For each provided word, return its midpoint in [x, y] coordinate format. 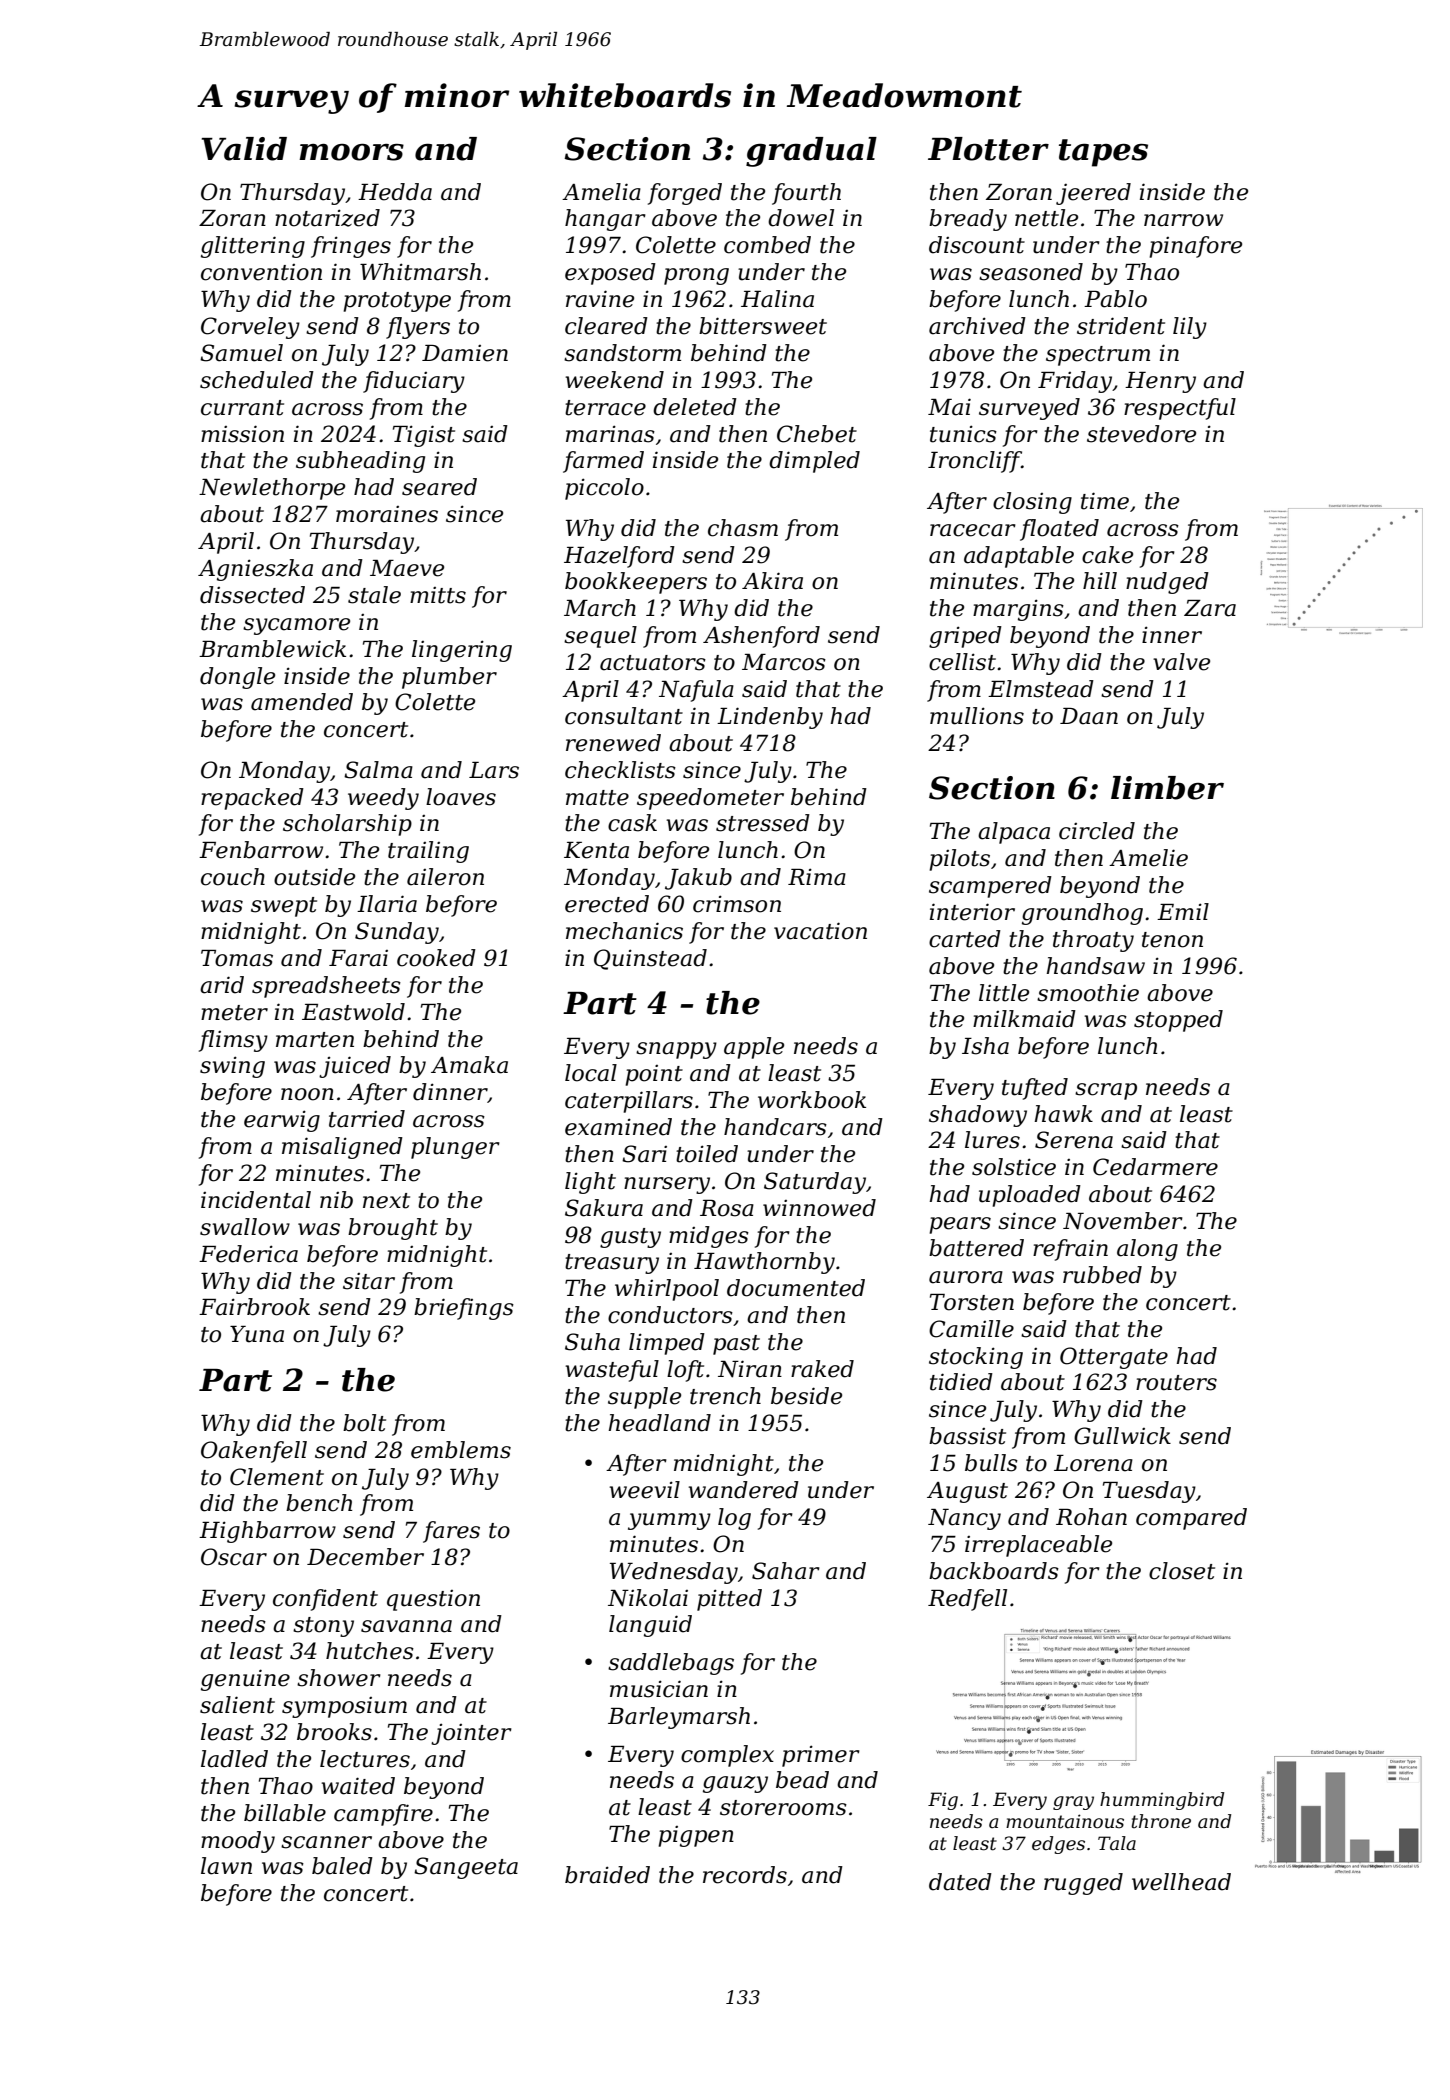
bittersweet [763, 326]
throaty [1093, 941]
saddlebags [671, 1664]
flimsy [233, 1041]
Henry [1160, 382]
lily [1190, 328]
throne [1161, 1821]
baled [342, 1866]
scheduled [257, 380]
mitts [438, 595]
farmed [603, 462]
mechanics [624, 931]
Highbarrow [267, 1532]
